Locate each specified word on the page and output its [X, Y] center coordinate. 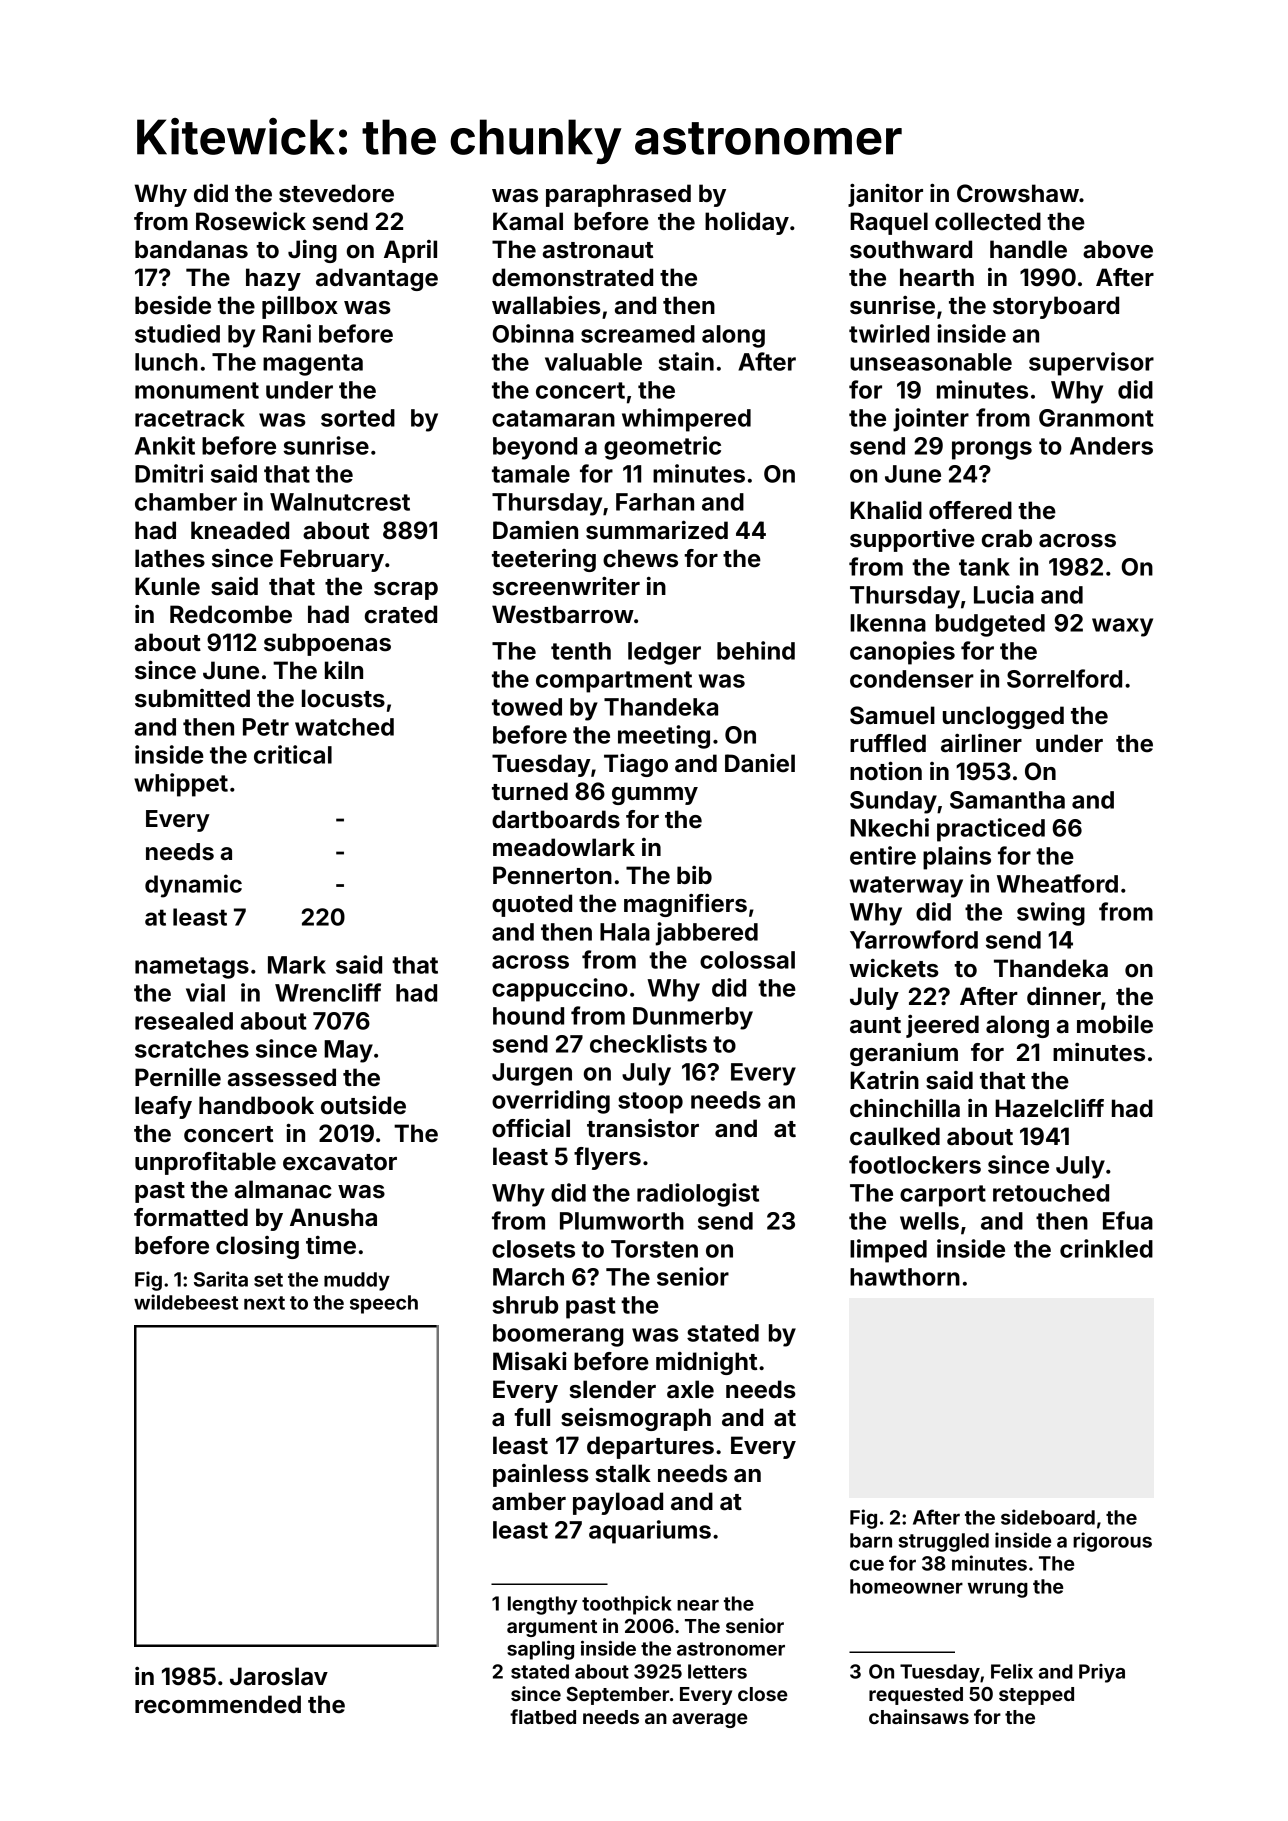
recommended [218, 1704]
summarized [657, 530]
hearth [937, 277]
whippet [181, 785]
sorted [358, 418]
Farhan [655, 502]
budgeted [990, 625]
